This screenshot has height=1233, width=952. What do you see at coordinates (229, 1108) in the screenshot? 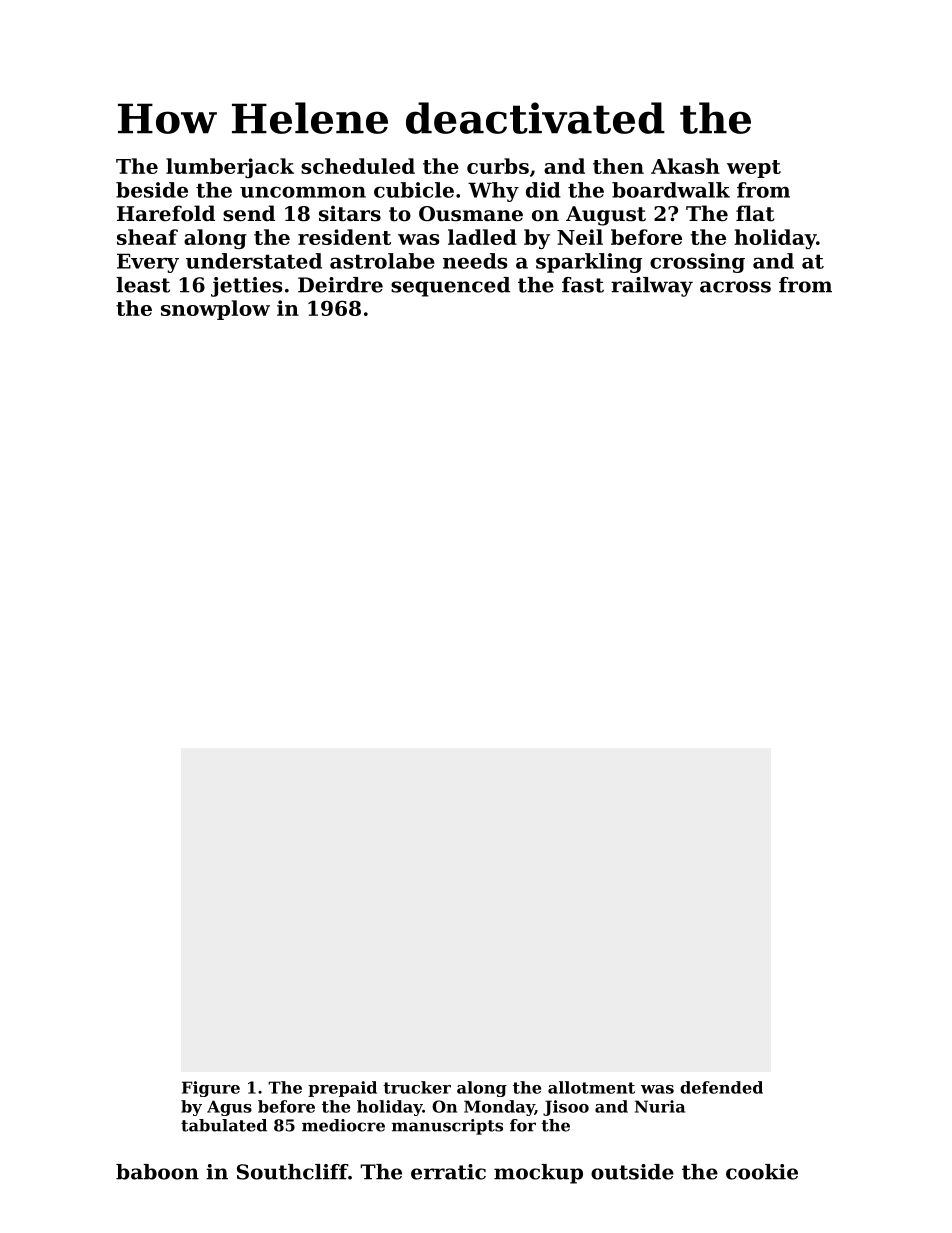
I see `Agus` at bounding box center [229, 1108].
